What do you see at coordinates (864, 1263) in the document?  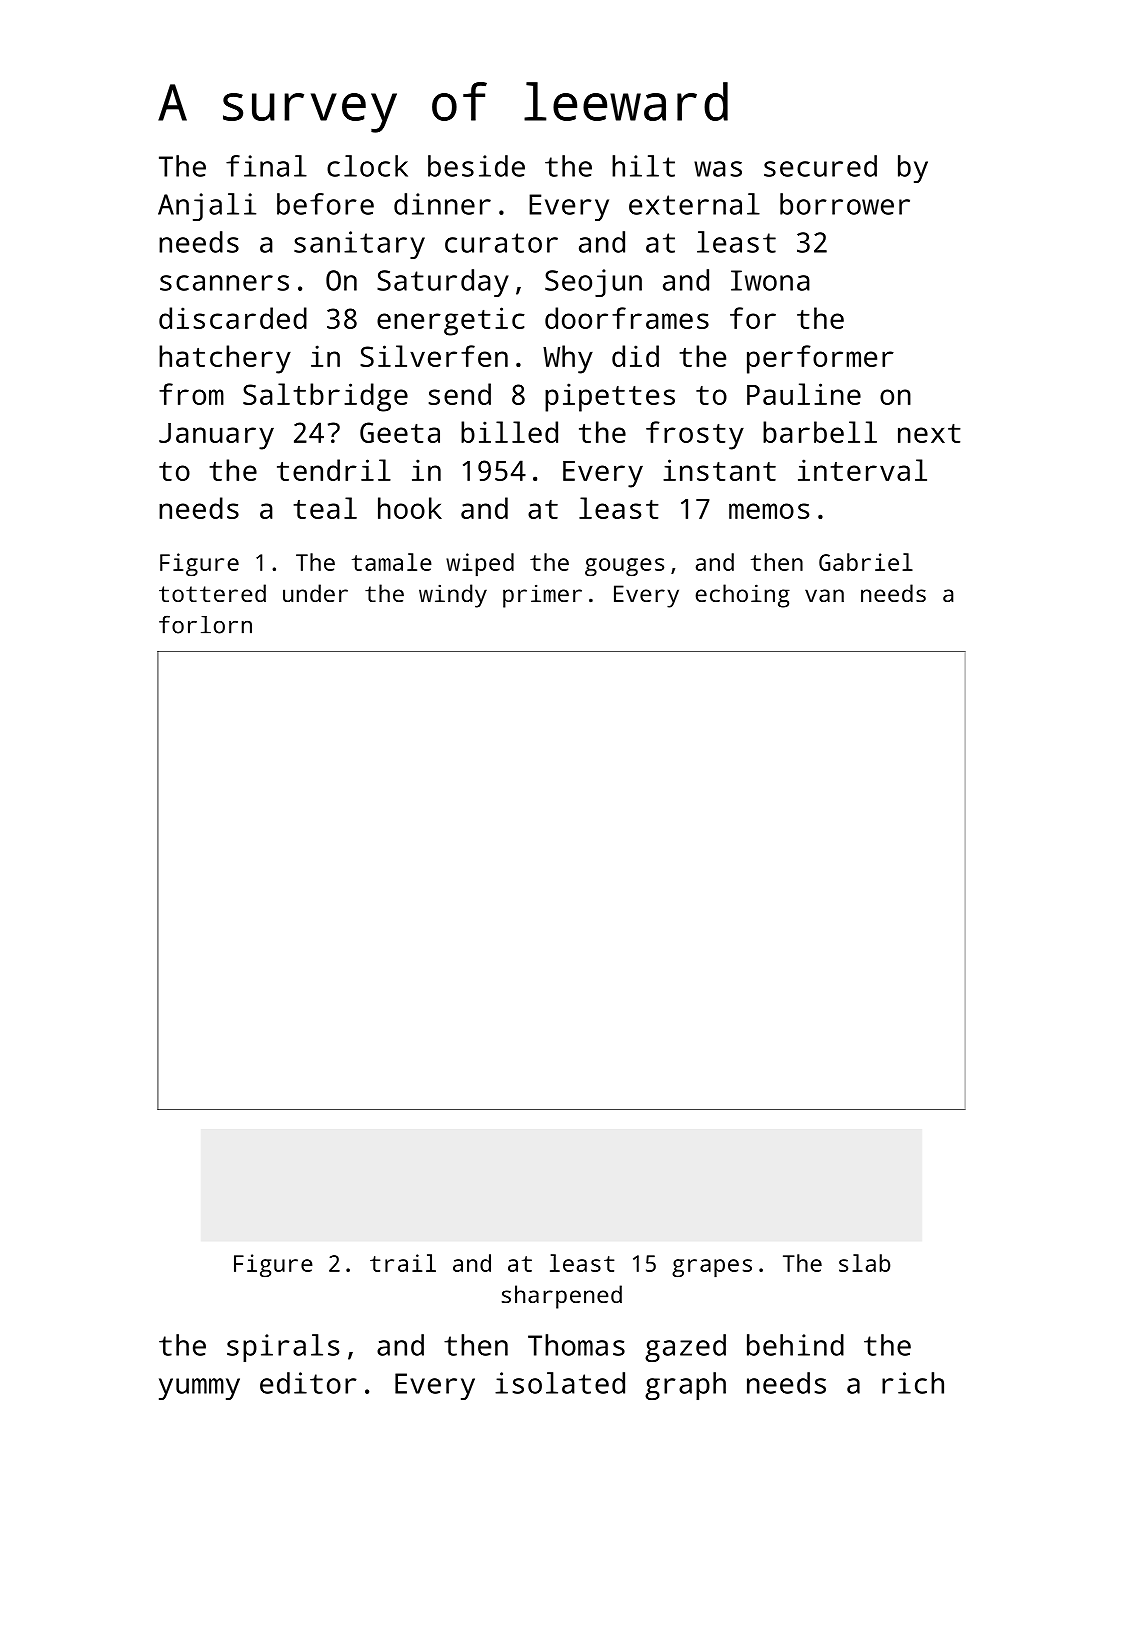 I see `slab` at bounding box center [864, 1263].
